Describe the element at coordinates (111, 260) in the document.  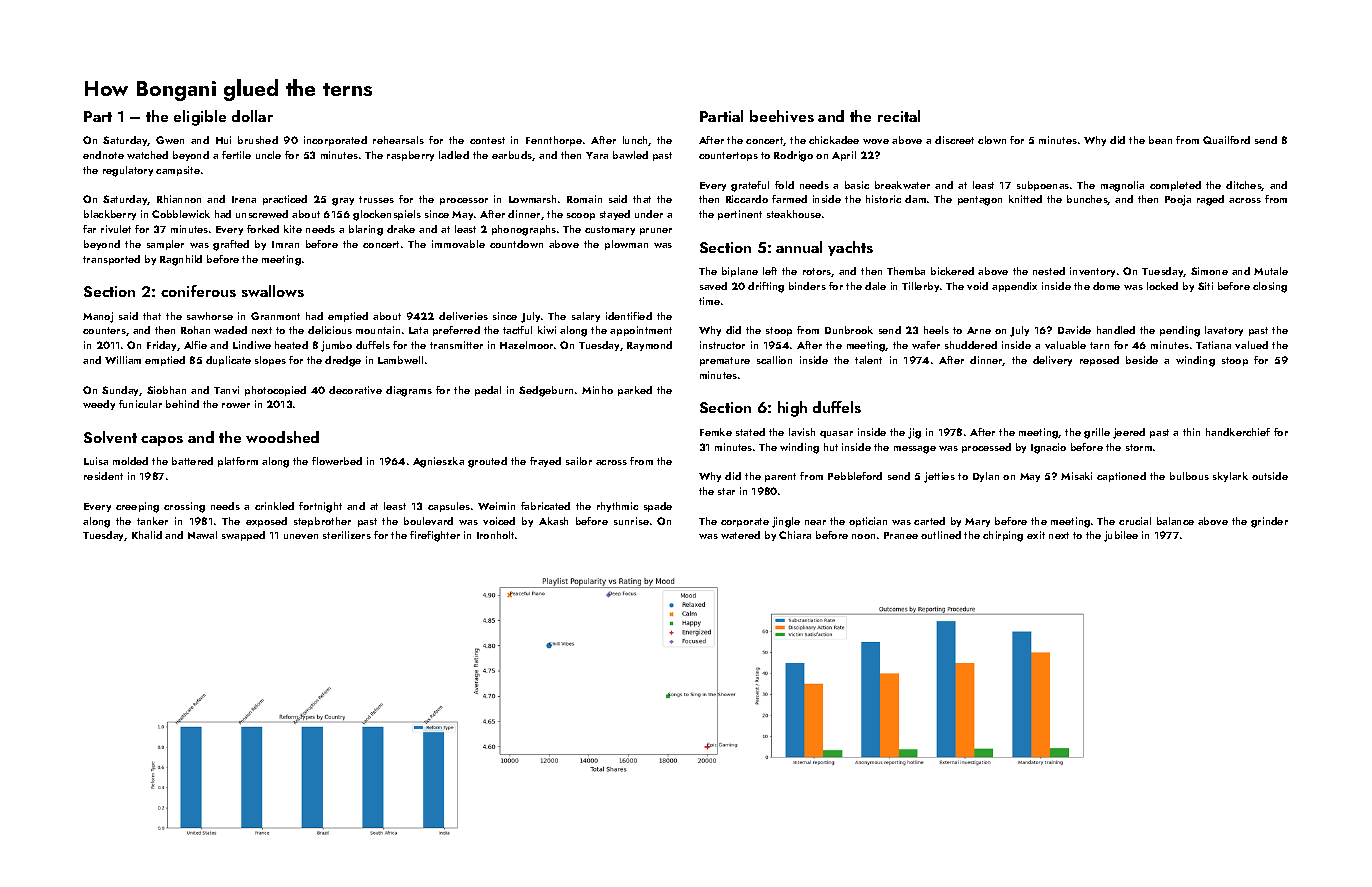
I see `transported` at that location.
